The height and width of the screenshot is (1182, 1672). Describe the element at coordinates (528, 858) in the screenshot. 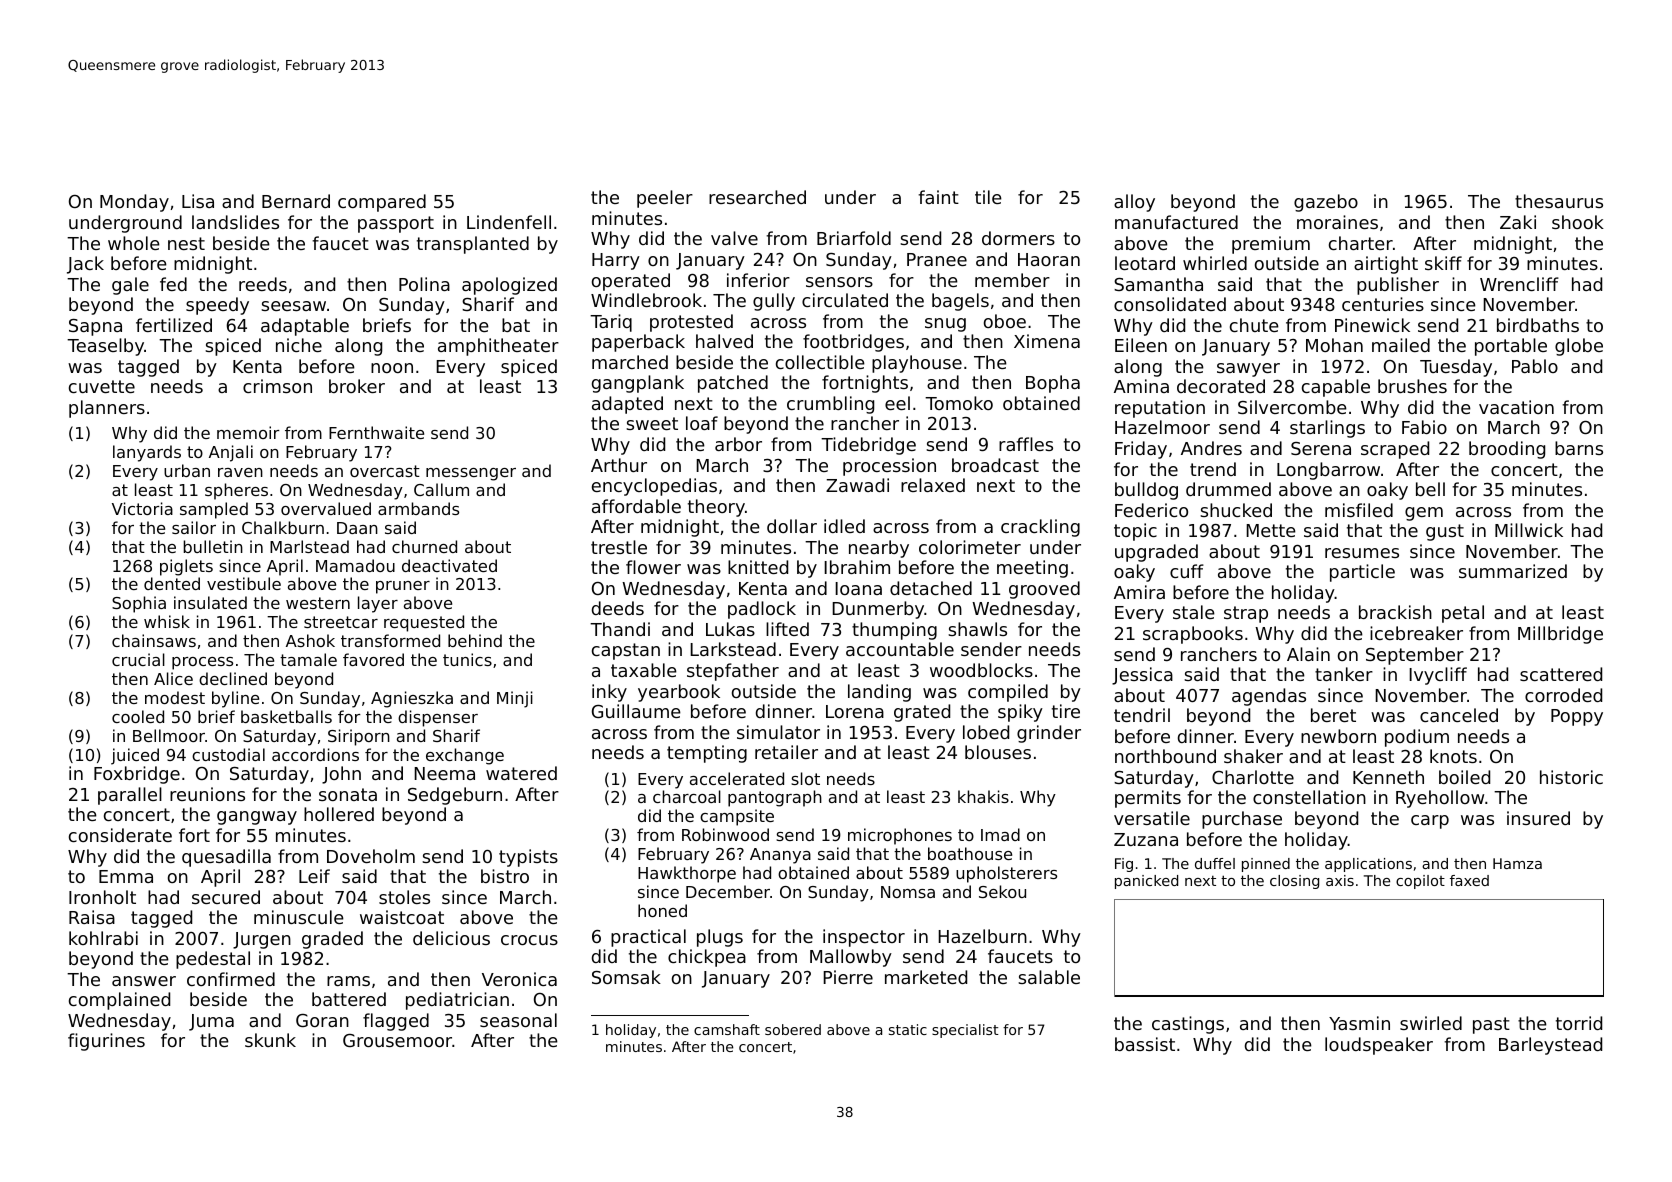

I see `typists` at that location.
